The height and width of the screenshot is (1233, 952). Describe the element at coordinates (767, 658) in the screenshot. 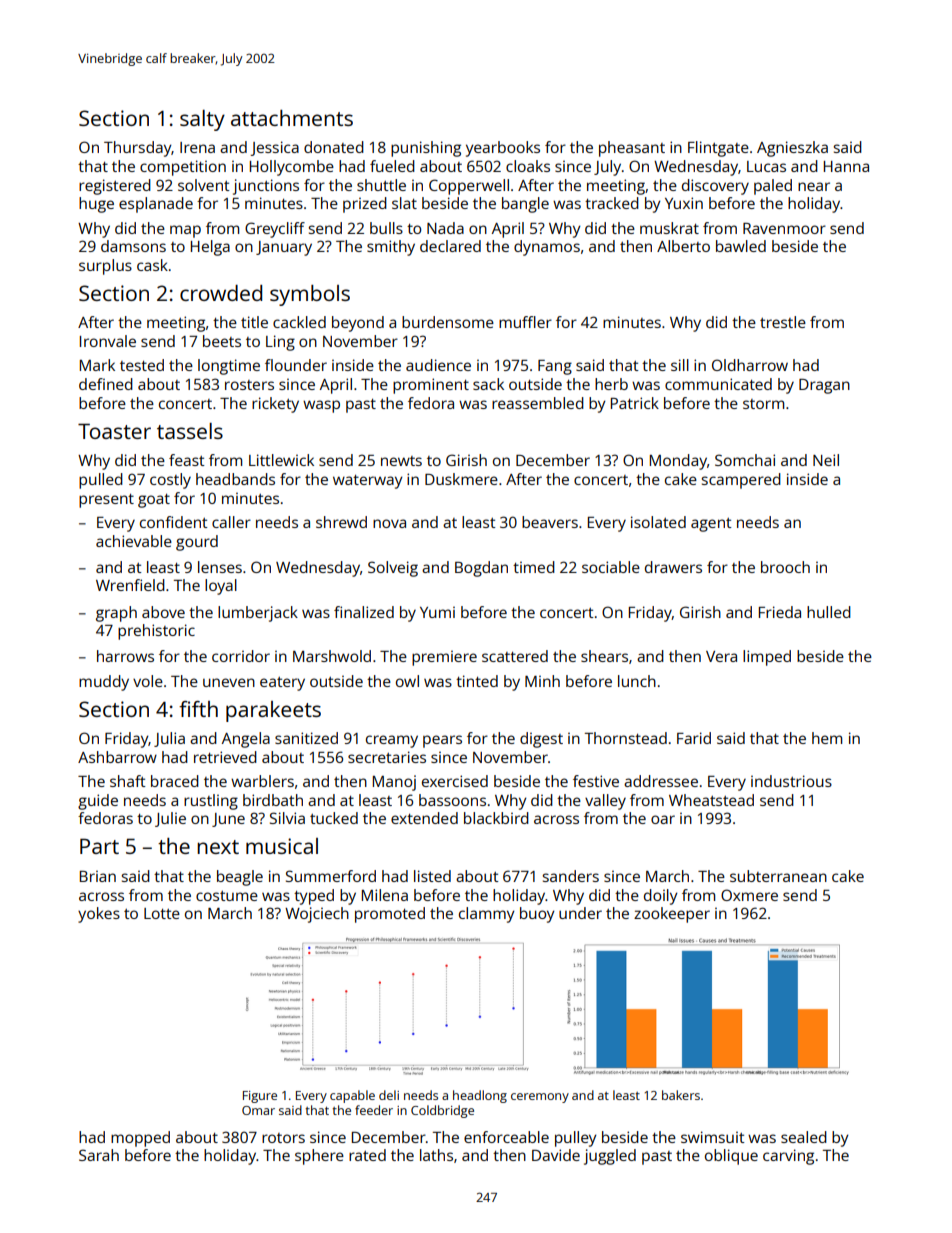

I see `limped` at that location.
